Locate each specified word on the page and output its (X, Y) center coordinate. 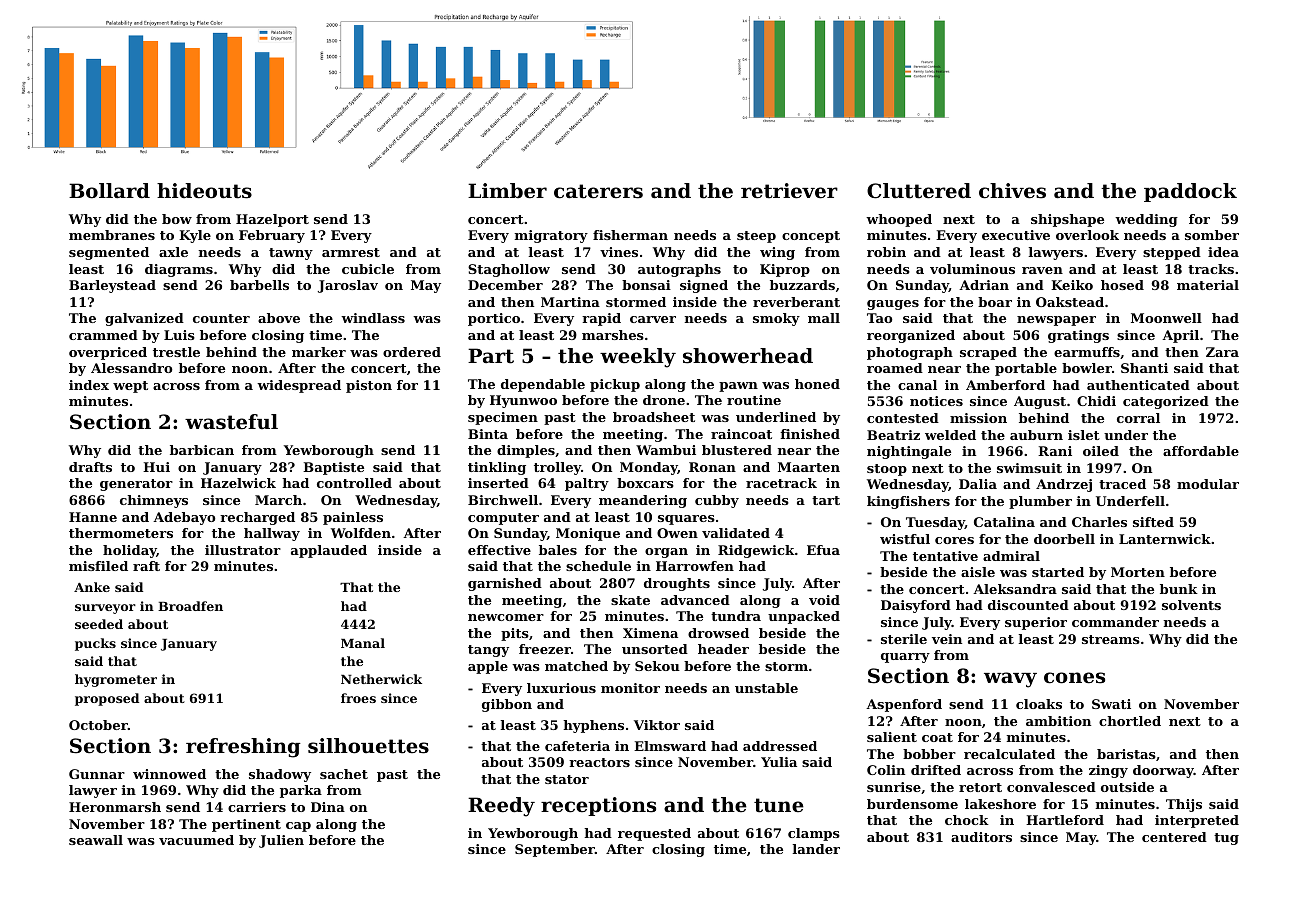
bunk (1179, 589)
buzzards (802, 285)
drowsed (718, 633)
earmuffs (1087, 352)
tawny (291, 254)
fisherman (630, 235)
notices (936, 401)
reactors (599, 762)
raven (1042, 270)
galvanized (144, 319)
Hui (156, 467)
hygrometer (116, 680)
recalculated (1009, 754)
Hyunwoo (523, 401)
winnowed (169, 774)
